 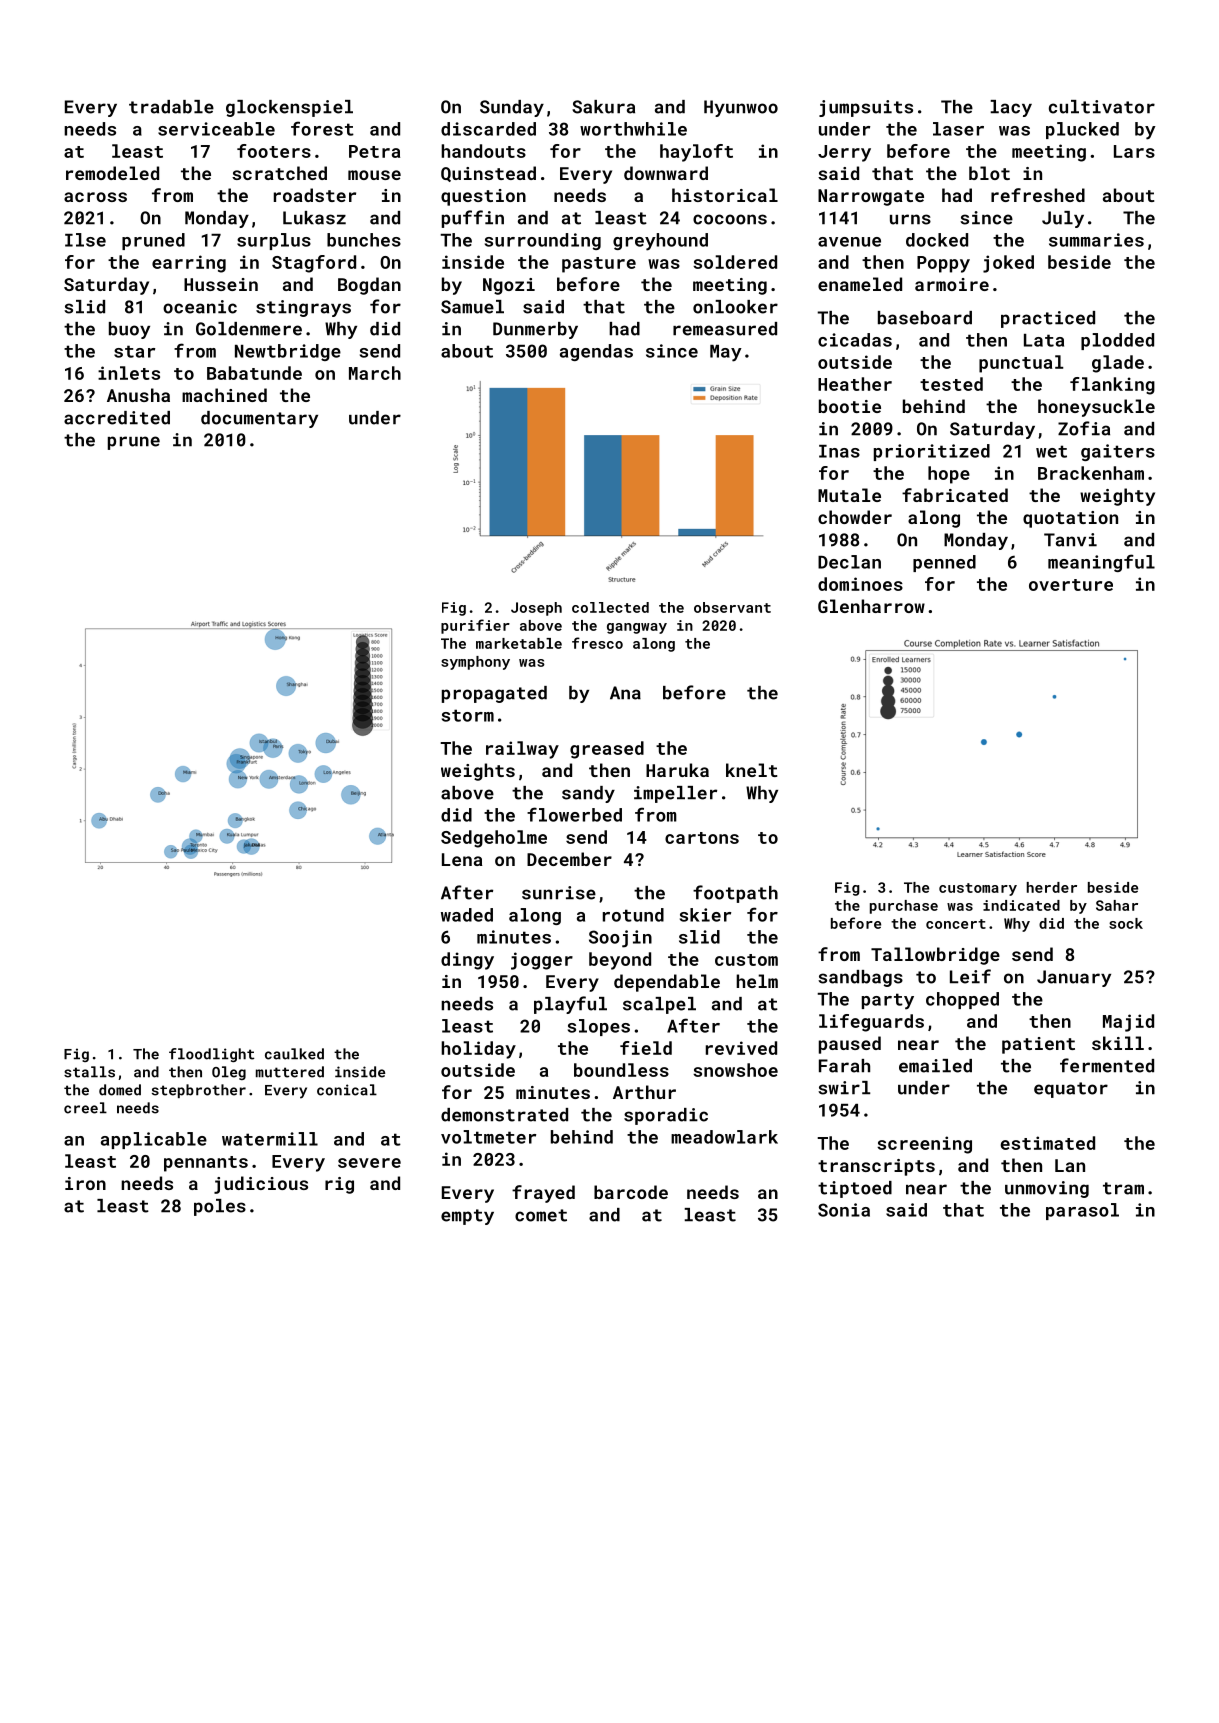 What do you see at coordinates (924, 1145) in the screenshot?
I see `screening` at bounding box center [924, 1145].
